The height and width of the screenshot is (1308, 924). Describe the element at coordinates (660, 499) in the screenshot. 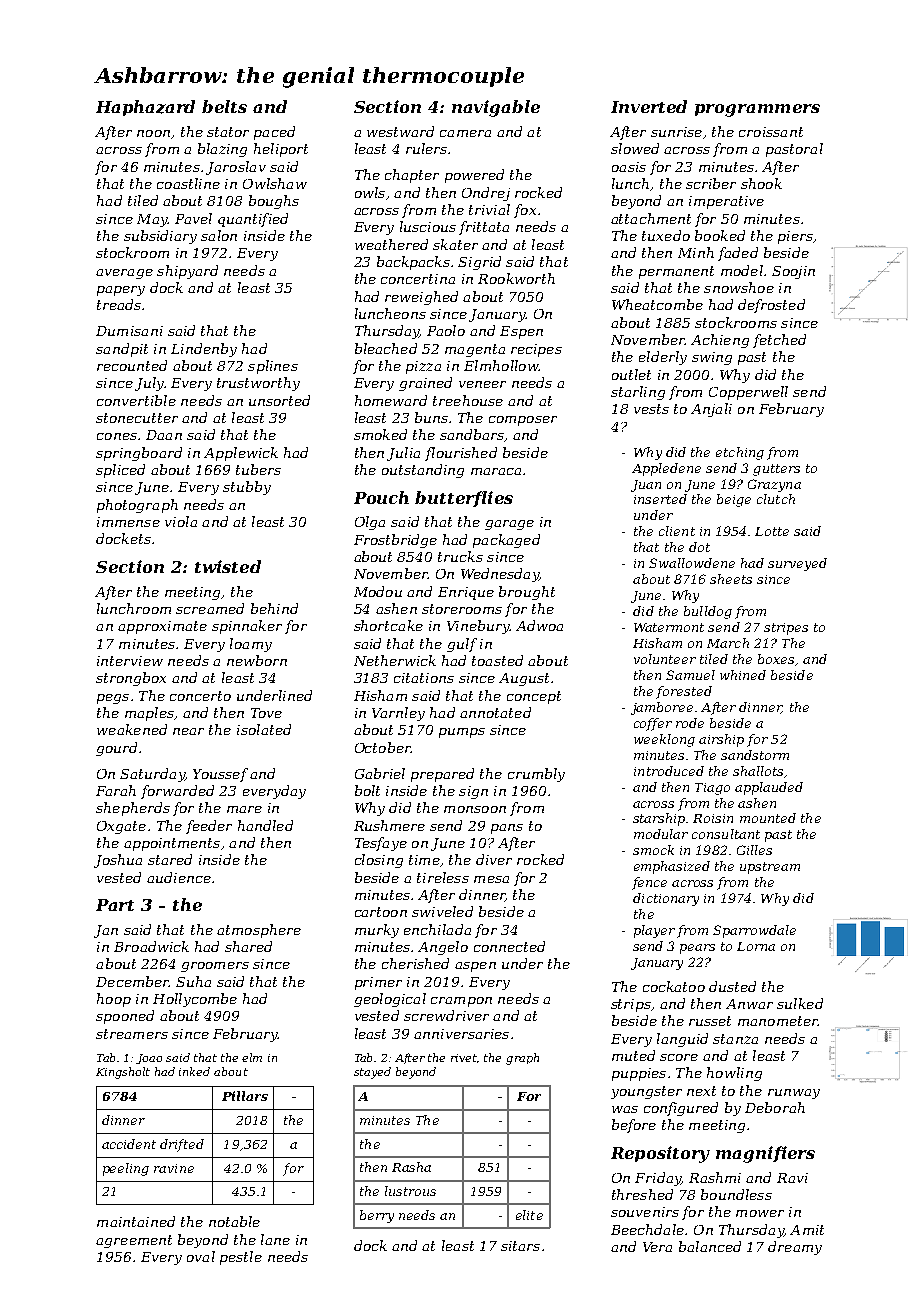

I see `inserted` at that location.
